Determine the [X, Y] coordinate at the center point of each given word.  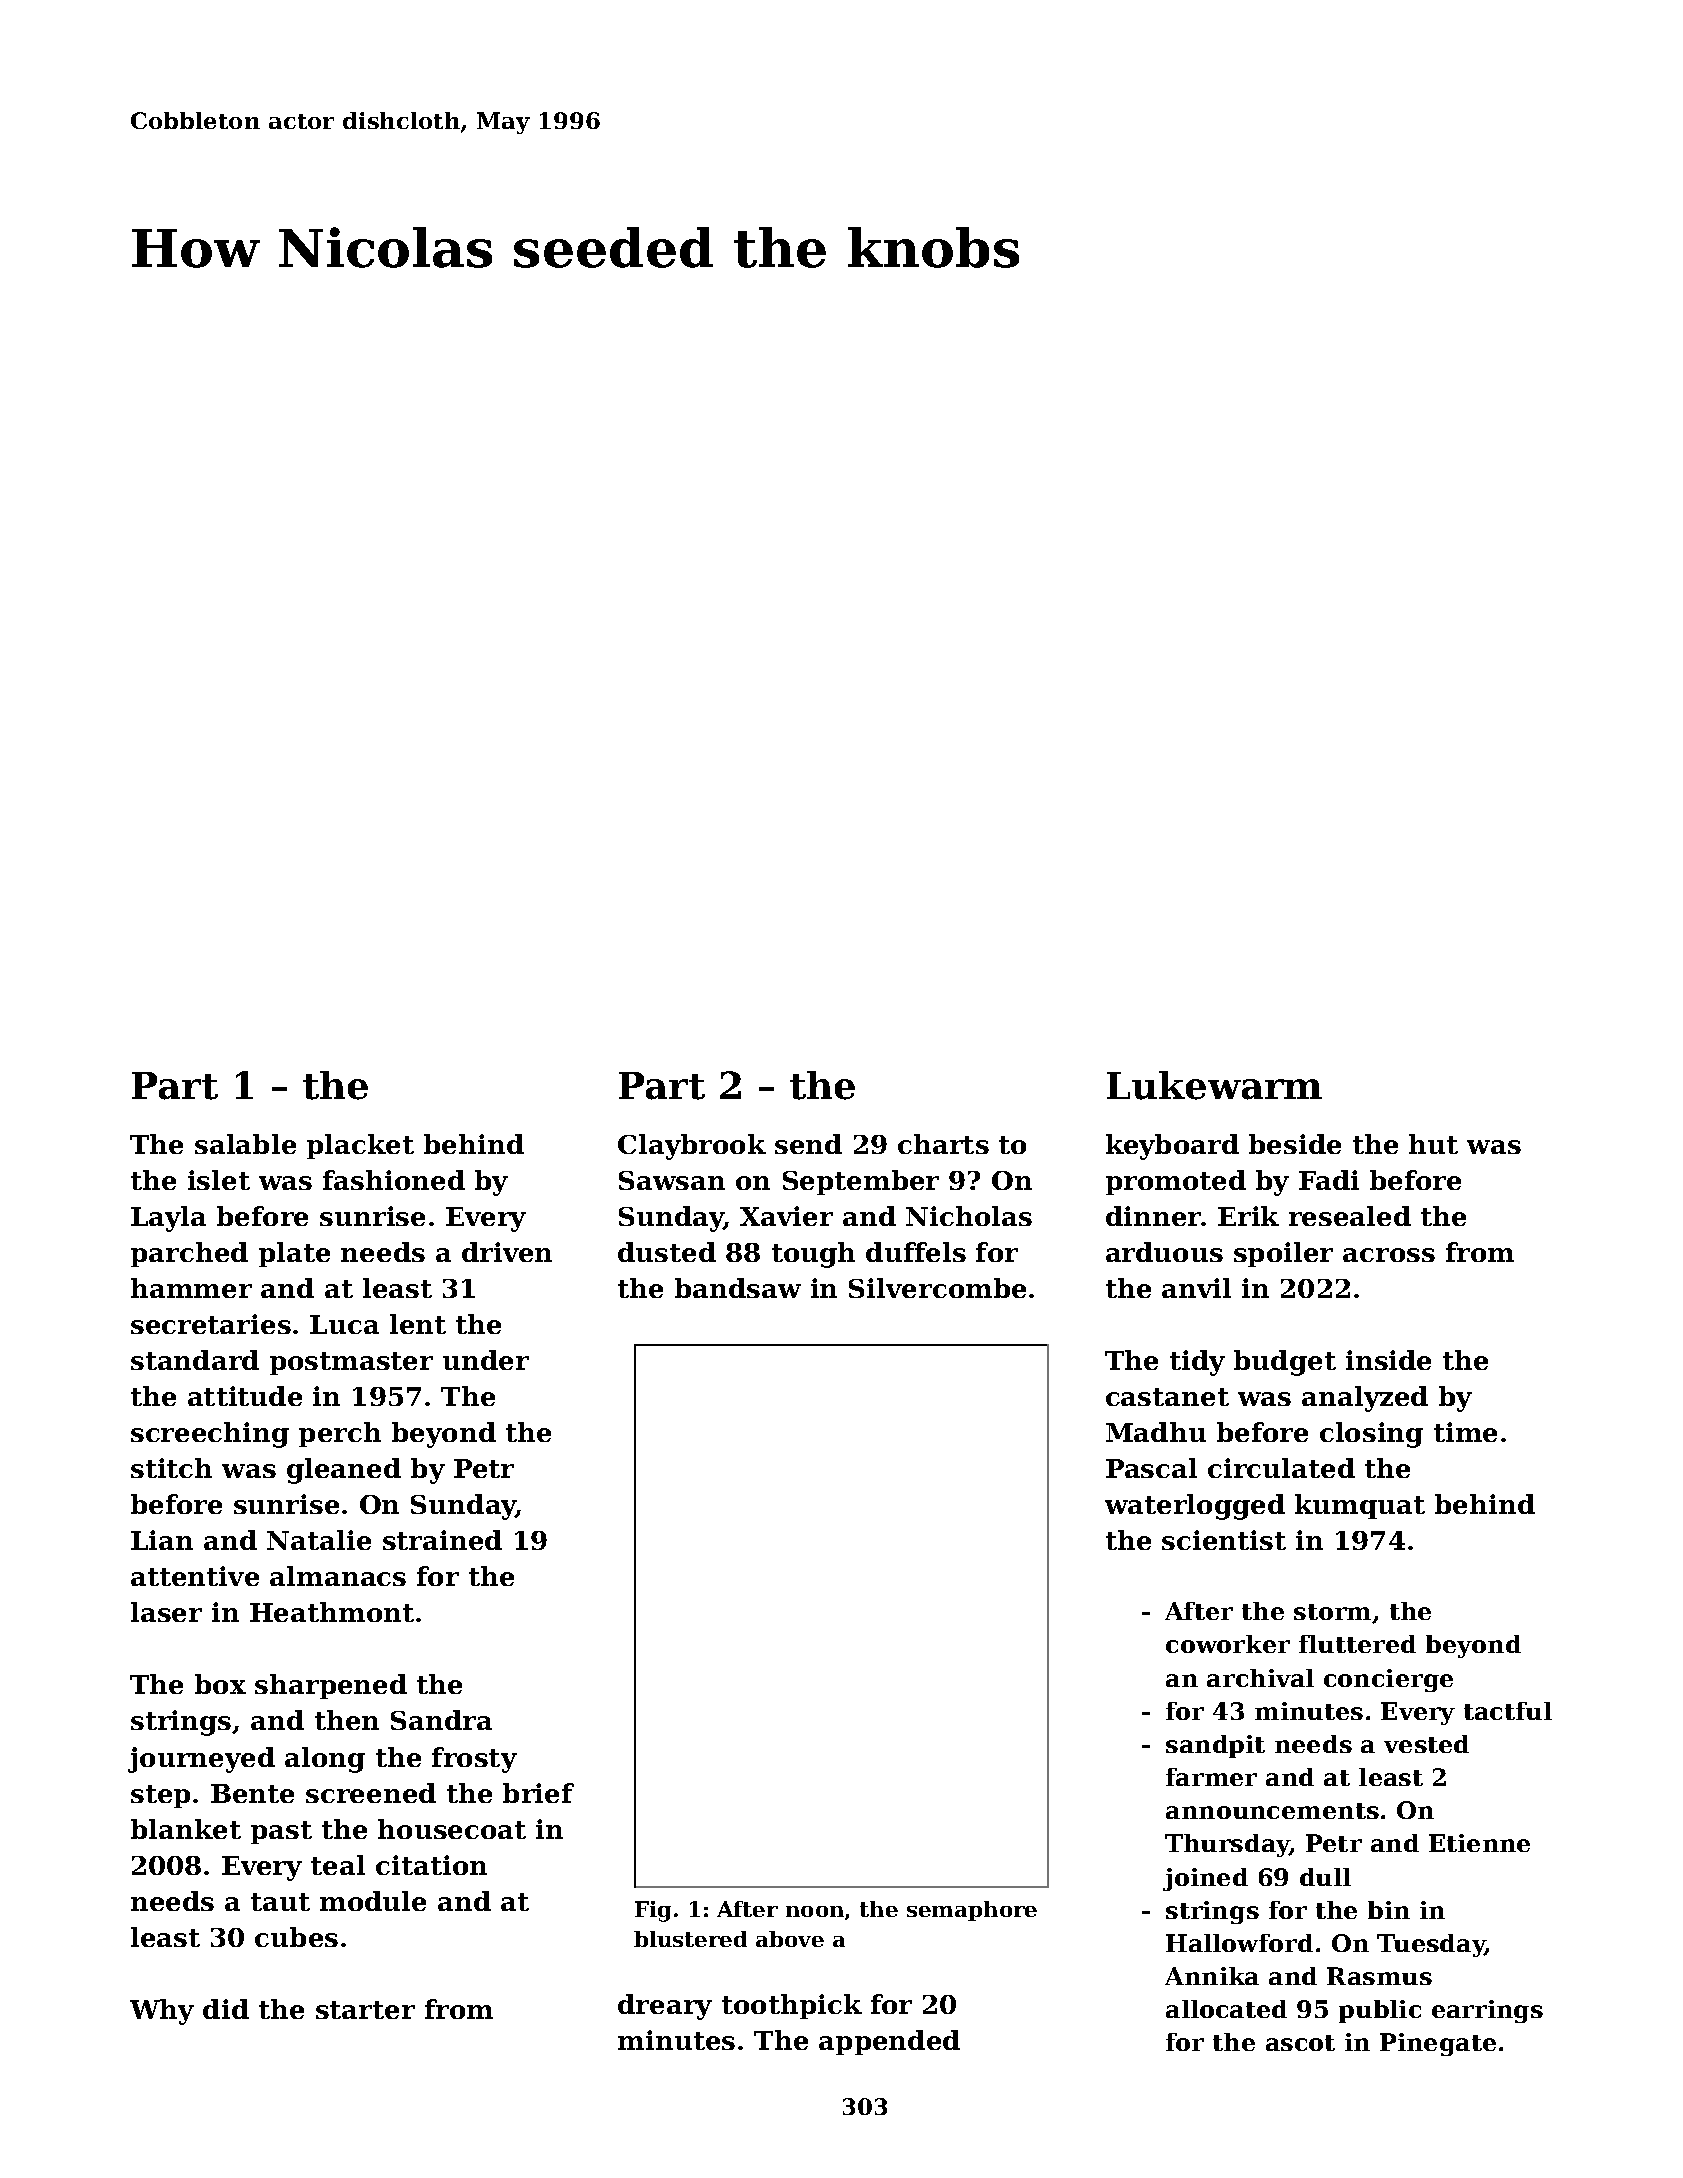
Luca [344, 1324]
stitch [171, 1468]
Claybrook [692, 1147]
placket [360, 1146]
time [1465, 1432]
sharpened [331, 1686]
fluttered [1357, 1644]
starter [365, 2010]
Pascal [1151, 1468]
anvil [1196, 1288]
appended [889, 2042]
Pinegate [1438, 2044]
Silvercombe [937, 1288]
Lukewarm [1214, 1085]
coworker [1228, 1644]
